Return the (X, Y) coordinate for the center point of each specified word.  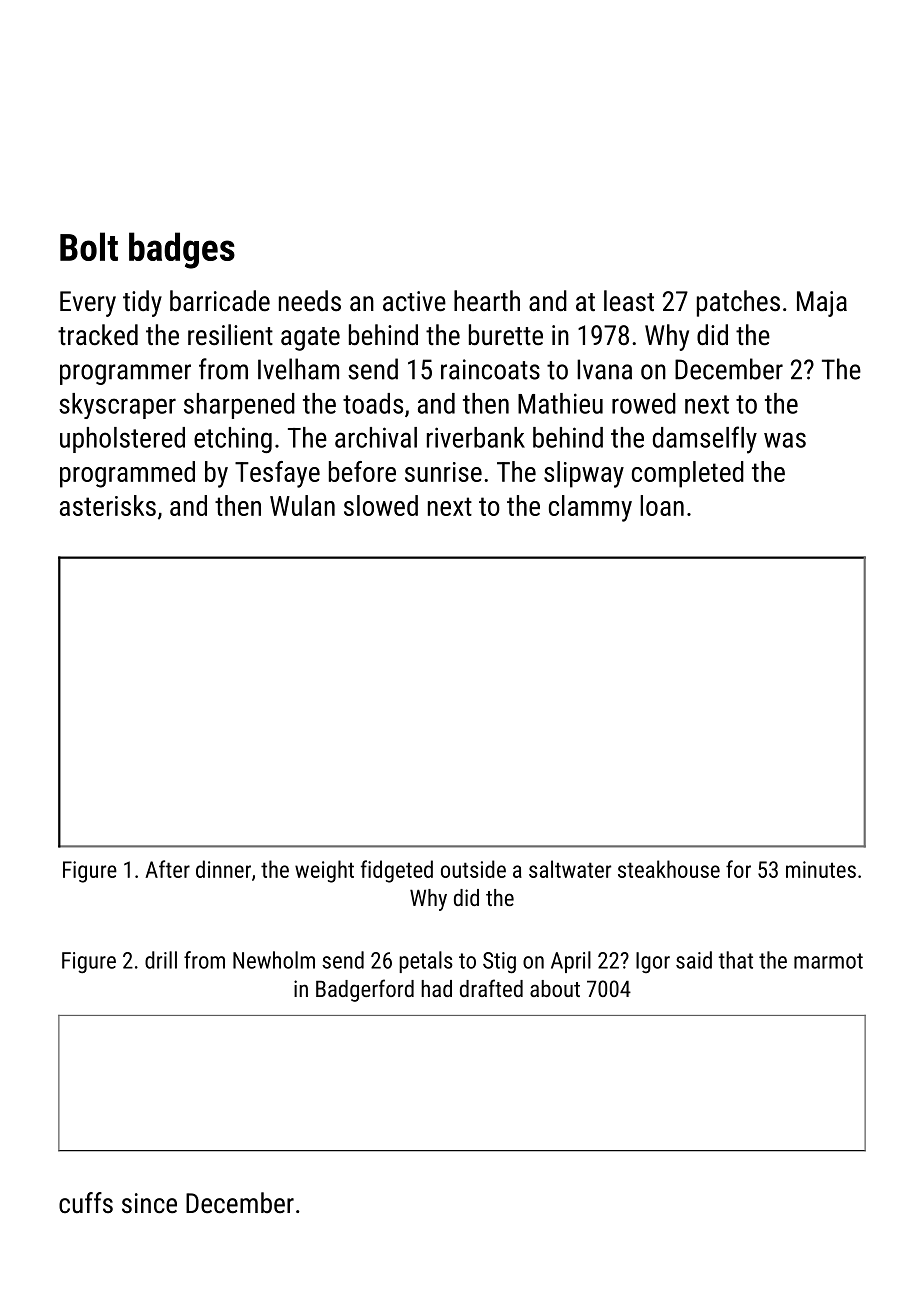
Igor (653, 962)
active (414, 301)
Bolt (89, 246)
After (167, 869)
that (735, 960)
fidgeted (397, 871)
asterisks (108, 505)
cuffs (86, 1203)
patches (738, 303)
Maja (822, 304)
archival (376, 437)
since (149, 1203)
